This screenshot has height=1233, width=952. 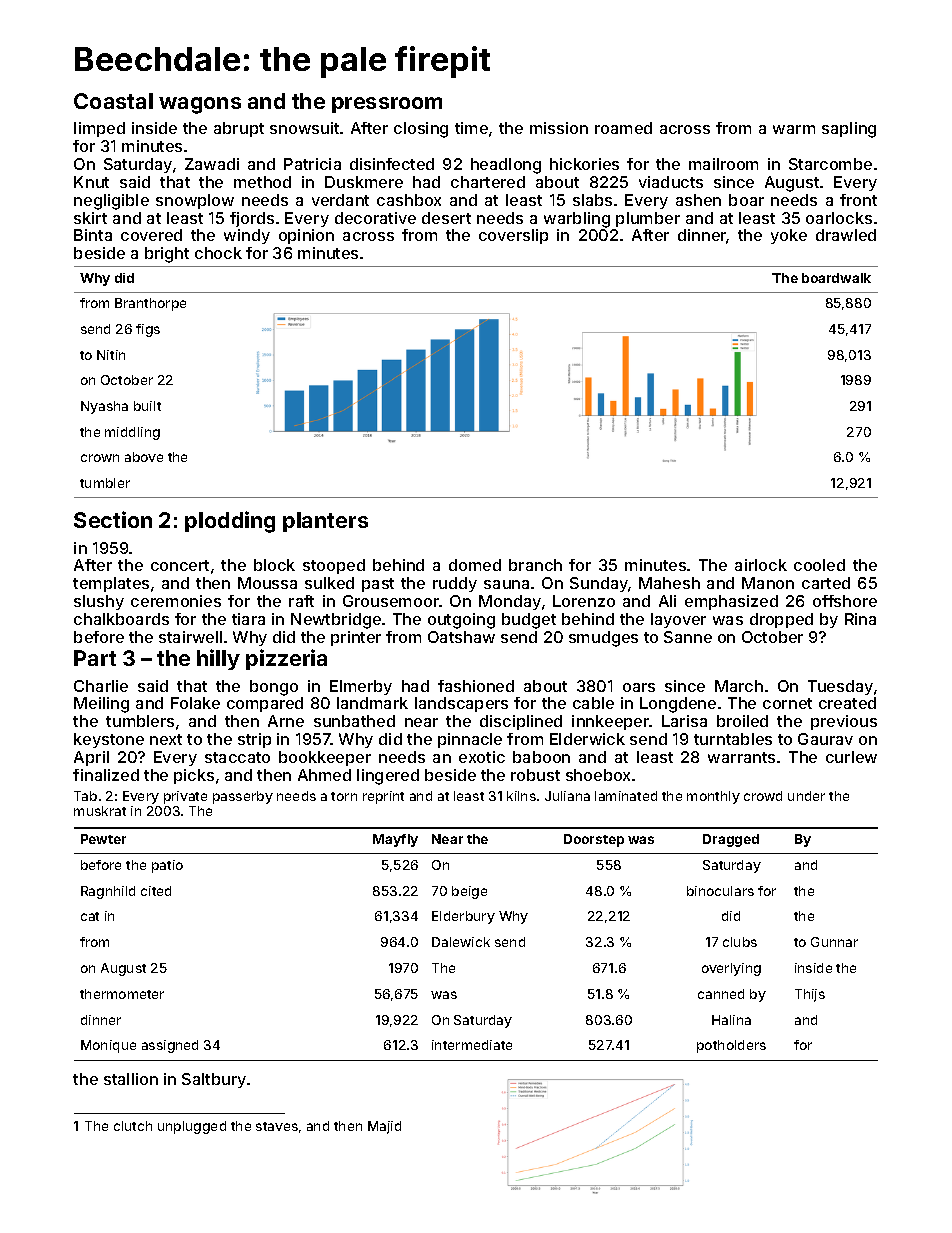 I want to click on limped, so click(x=99, y=129).
